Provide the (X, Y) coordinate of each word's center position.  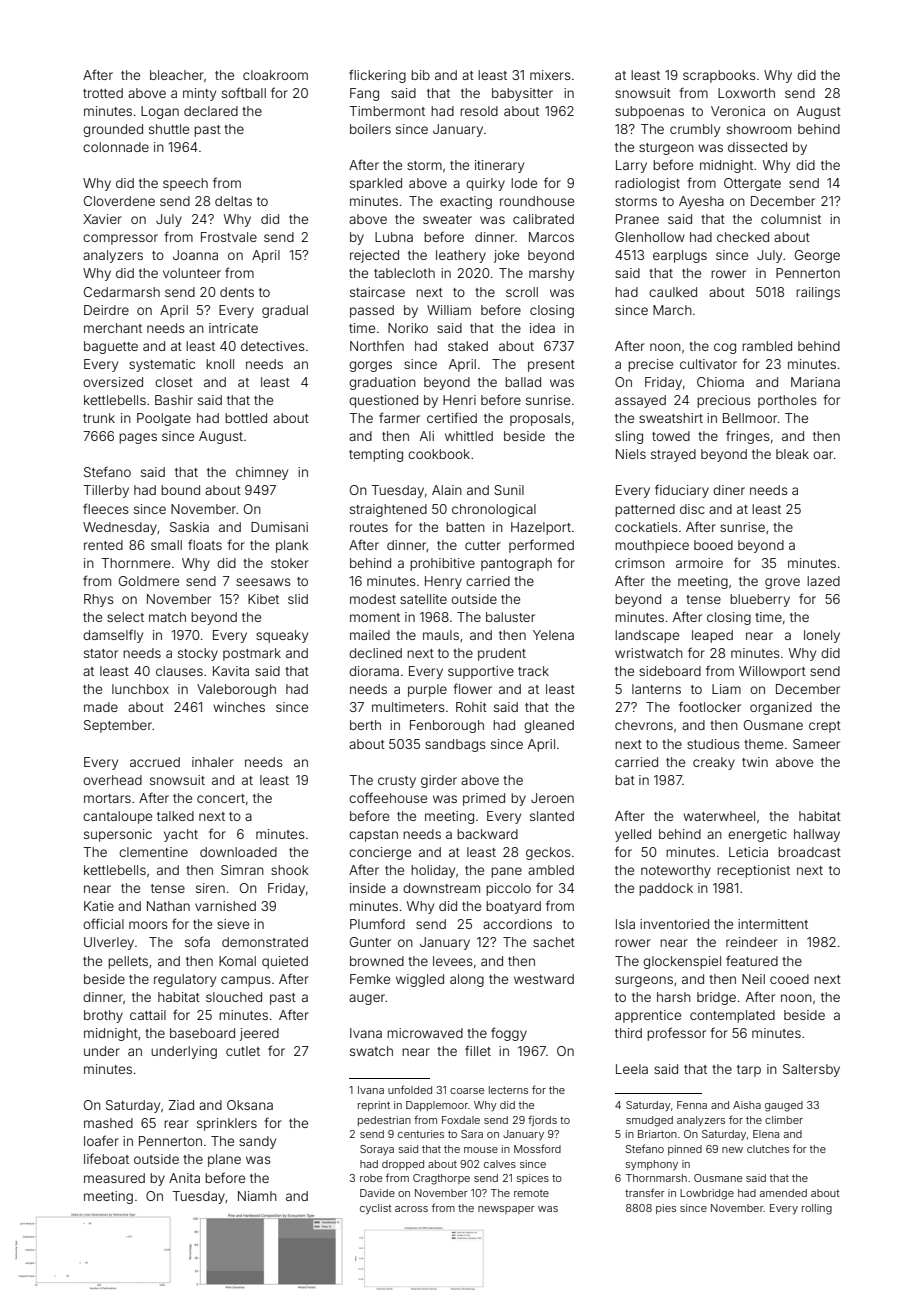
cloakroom (275, 75)
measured (114, 1178)
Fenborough (447, 726)
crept (825, 727)
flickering (377, 76)
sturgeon (666, 149)
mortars (107, 798)
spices (533, 1179)
